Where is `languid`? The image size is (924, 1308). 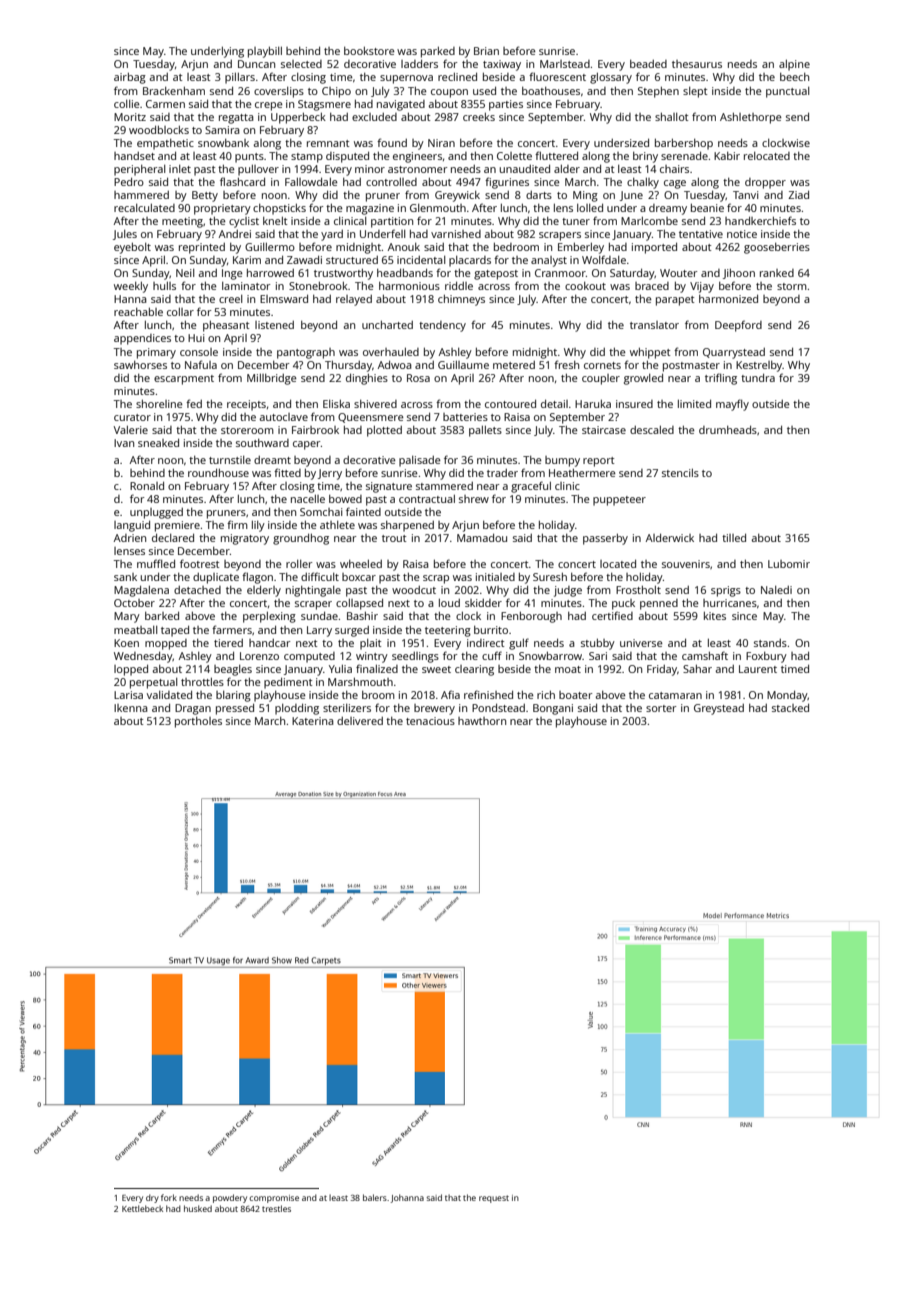 languid is located at coordinates (132, 526).
